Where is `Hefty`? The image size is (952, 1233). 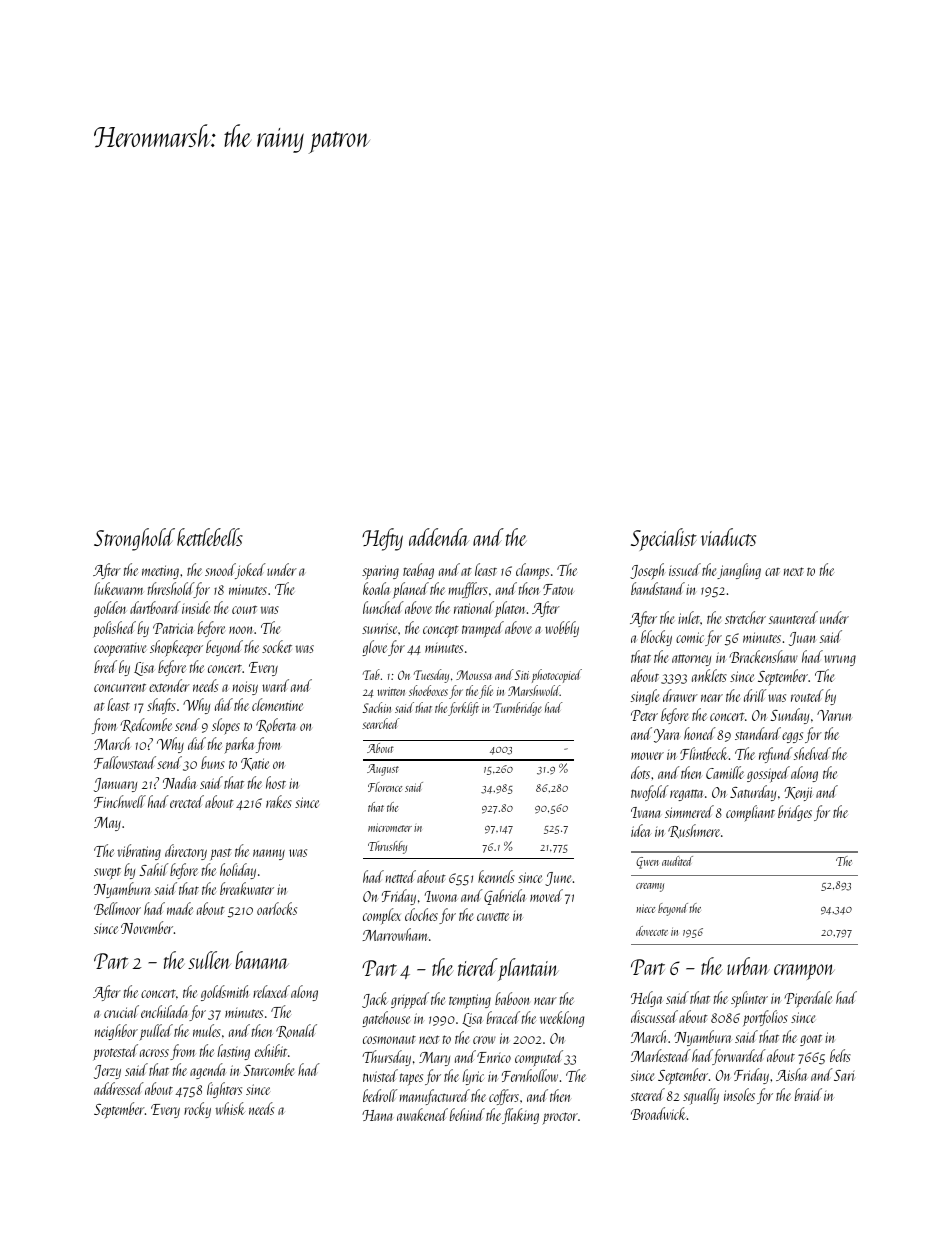
Hefty is located at coordinates (382, 539).
